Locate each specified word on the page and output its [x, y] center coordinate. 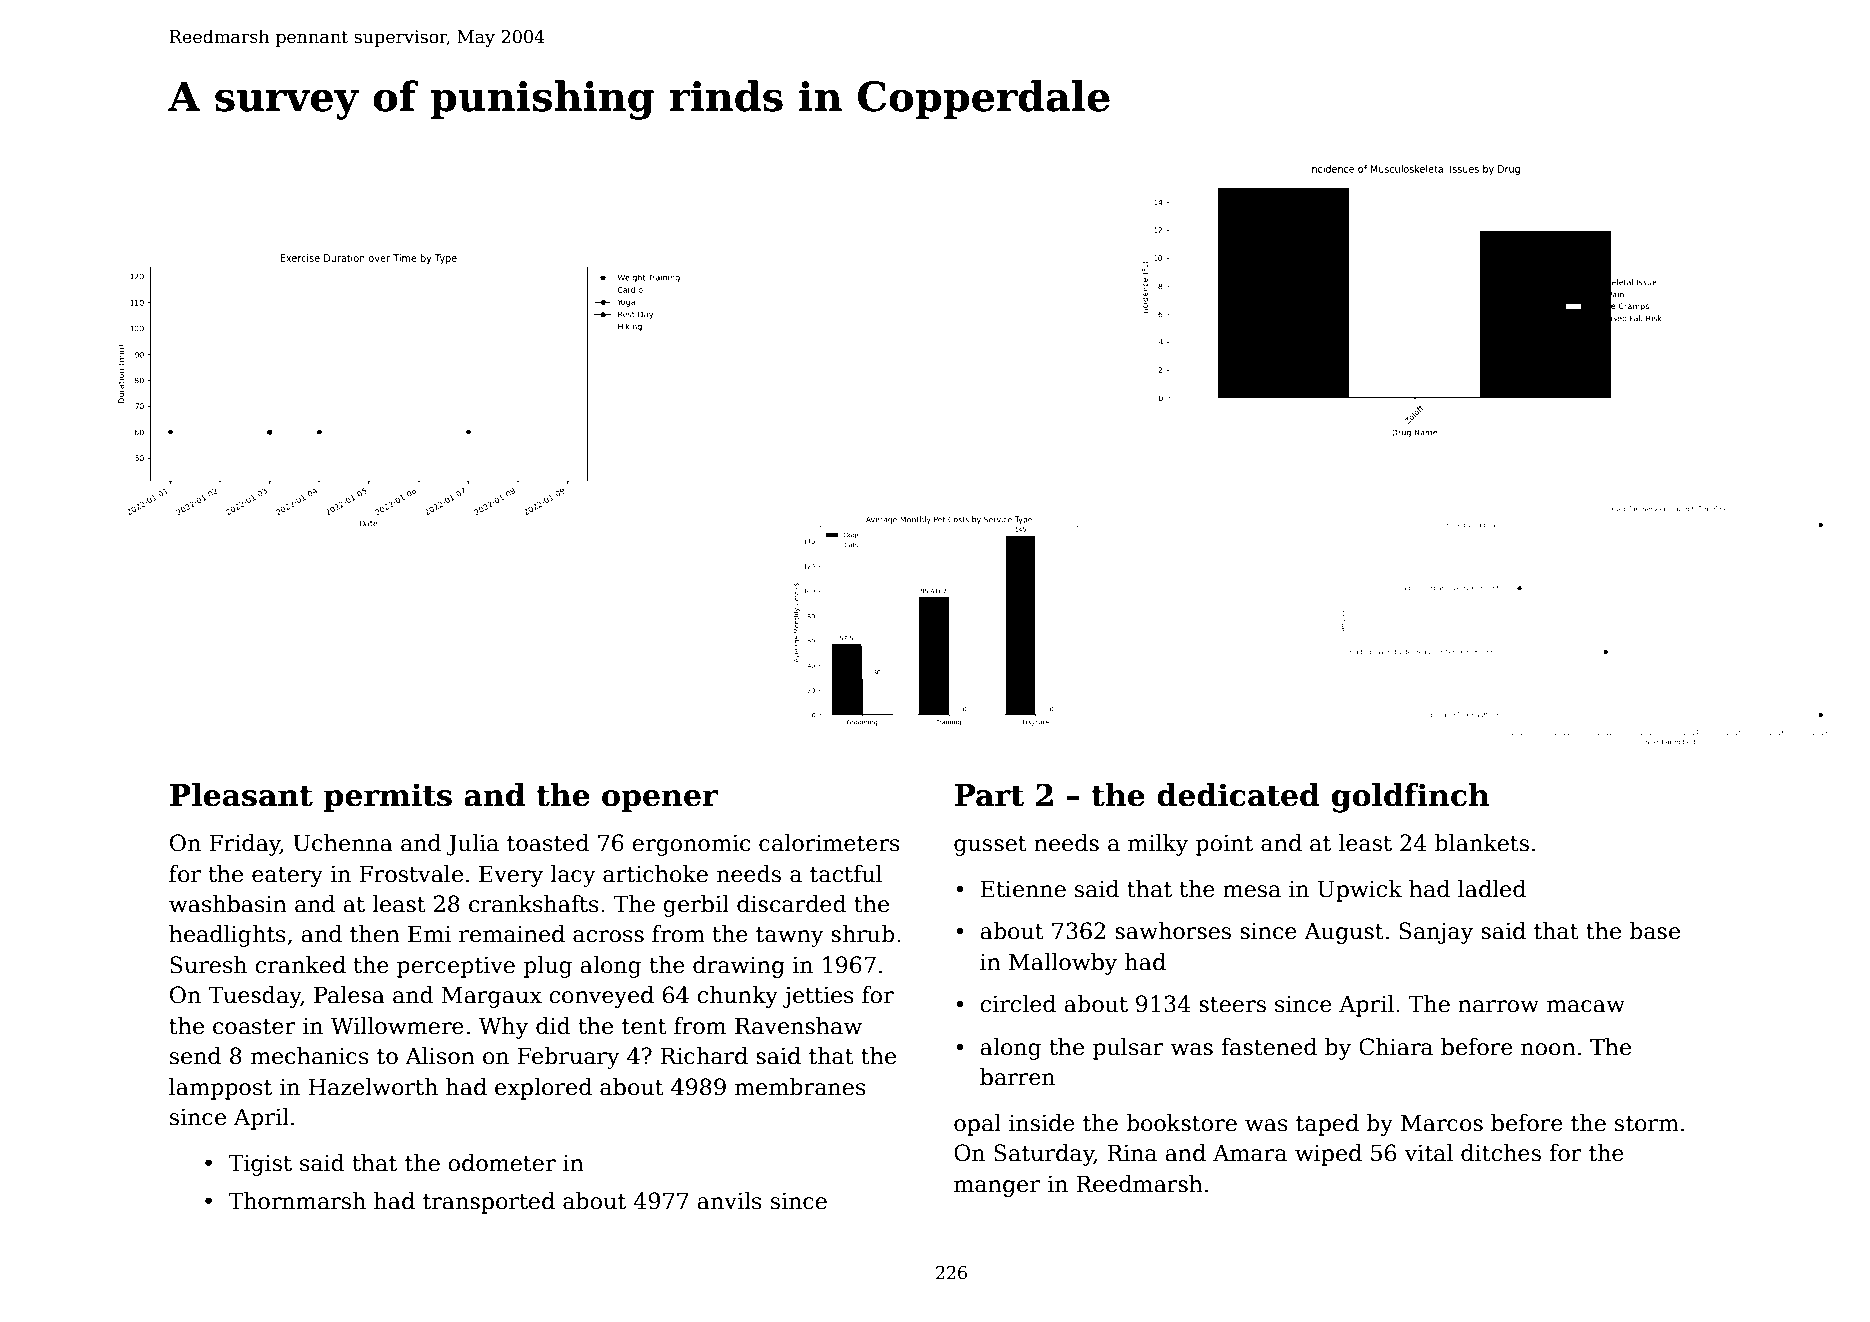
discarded [792, 904]
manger [997, 1188]
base [1654, 931]
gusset [990, 846]
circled [1018, 1004]
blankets [1482, 843]
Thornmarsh [297, 1201]
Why [503, 1028]
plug [548, 967]
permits [388, 797]
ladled [1492, 889]
